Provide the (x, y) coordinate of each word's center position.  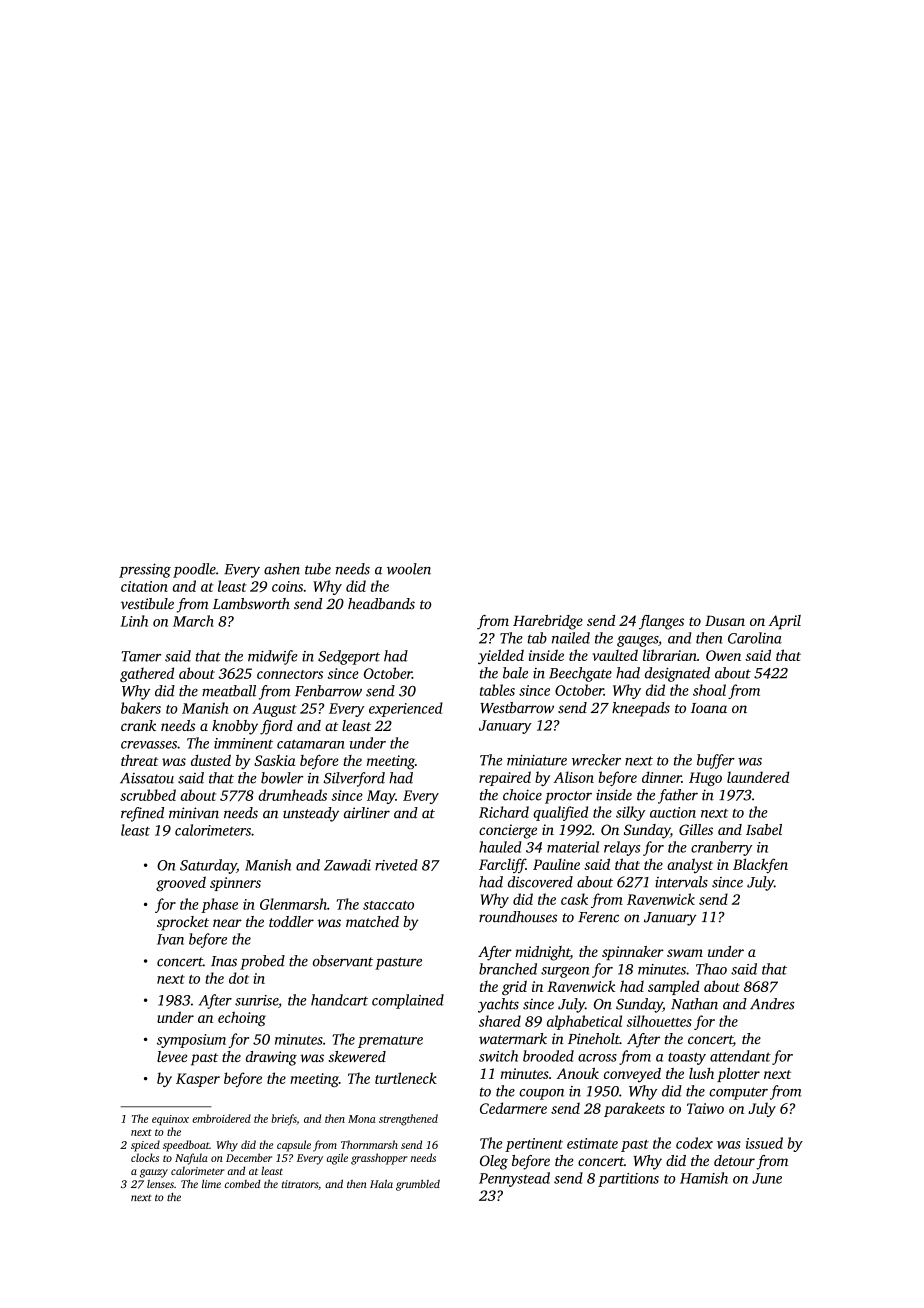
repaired (505, 778)
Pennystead (514, 1179)
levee (172, 1056)
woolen (409, 569)
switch (498, 1056)
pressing (145, 570)
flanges (661, 622)
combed (243, 1184)
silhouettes (659, 1021)
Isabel (764, 829)
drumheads (292, 795)
